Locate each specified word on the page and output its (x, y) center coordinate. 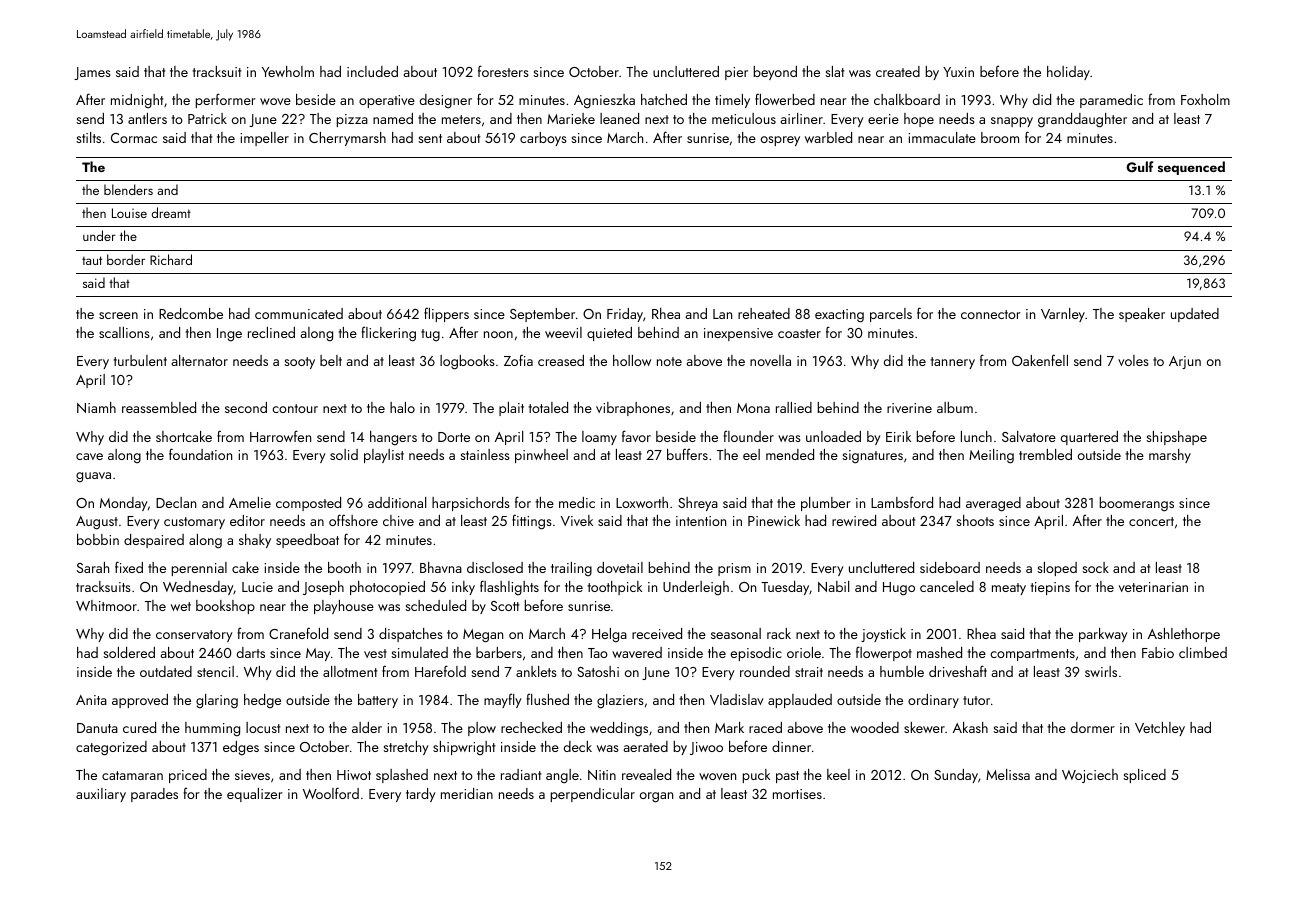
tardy (421, 795)
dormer (1093, 727)
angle (562, 776)
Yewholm (288, 71)
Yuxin (958, 72)
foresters (503, 71)
